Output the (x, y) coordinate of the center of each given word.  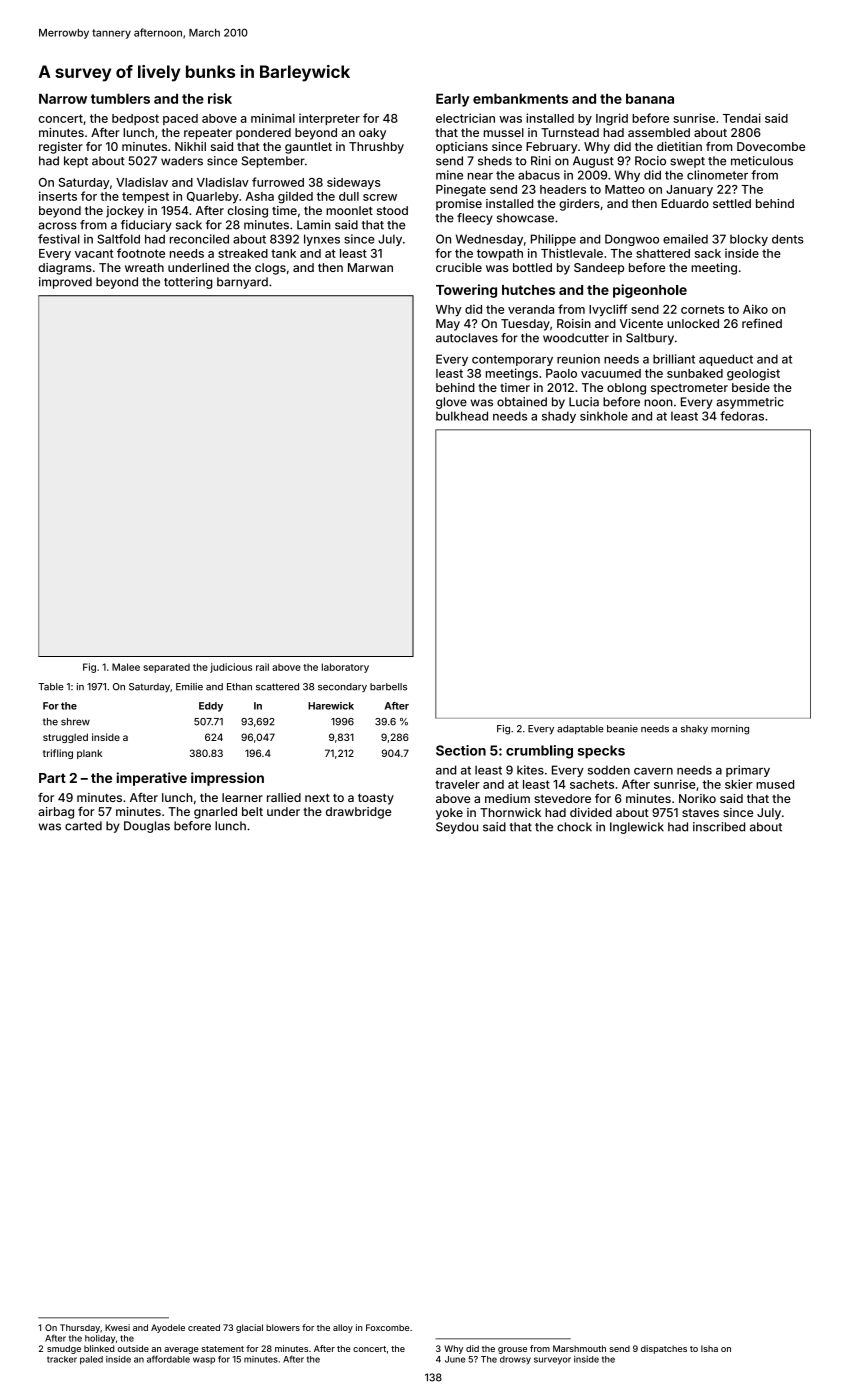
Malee (126, 667)
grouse (512, 1350)
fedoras (742, 416)
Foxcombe (387, 1327)
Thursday (80, 1328)
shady (559, 417)
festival (59, 239)
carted (83, 826)
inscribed (719, 827)
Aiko (755, 309)
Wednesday (489, 240)
